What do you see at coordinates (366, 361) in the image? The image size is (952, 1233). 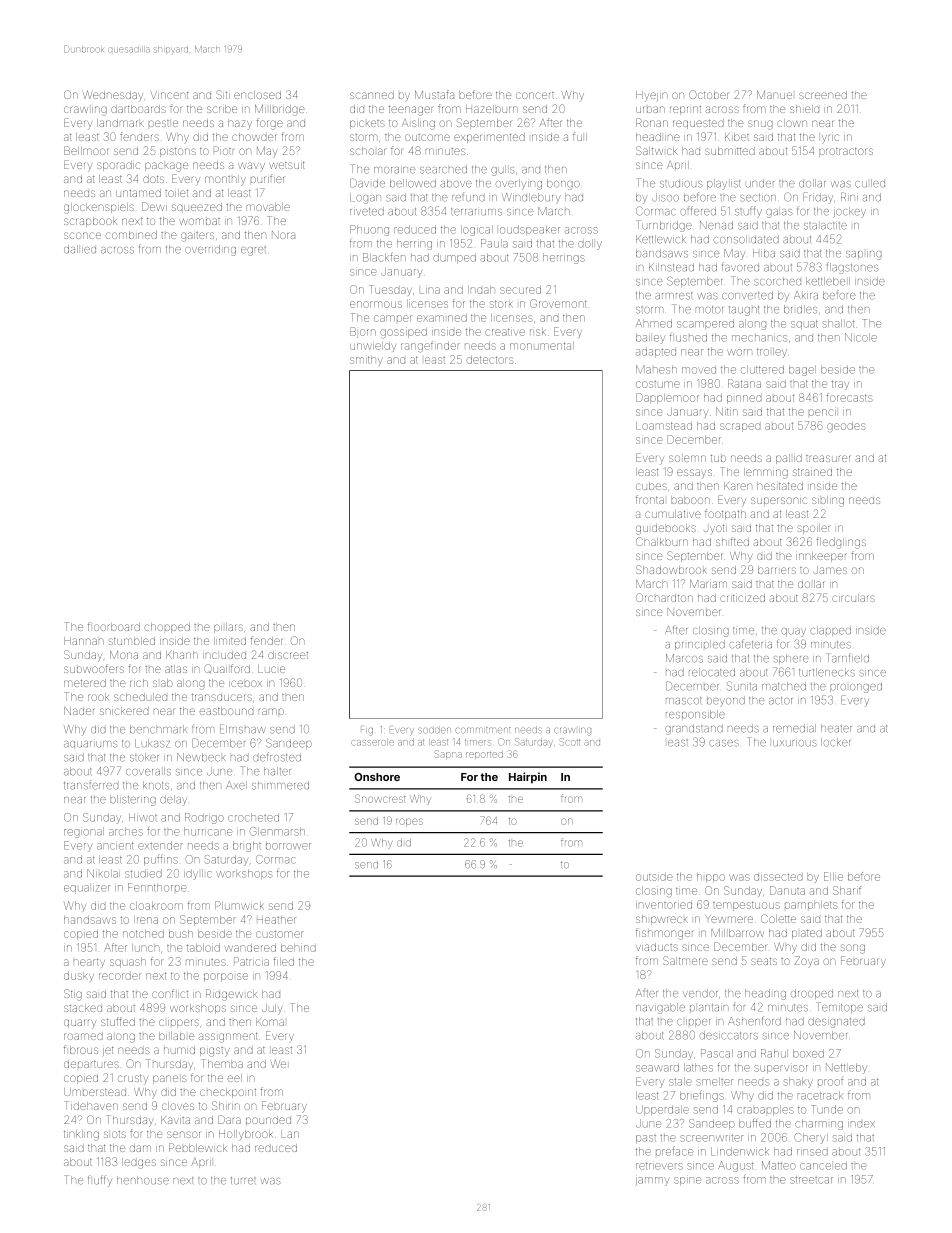 I see `smithy` at bounding box center [366, 361].
